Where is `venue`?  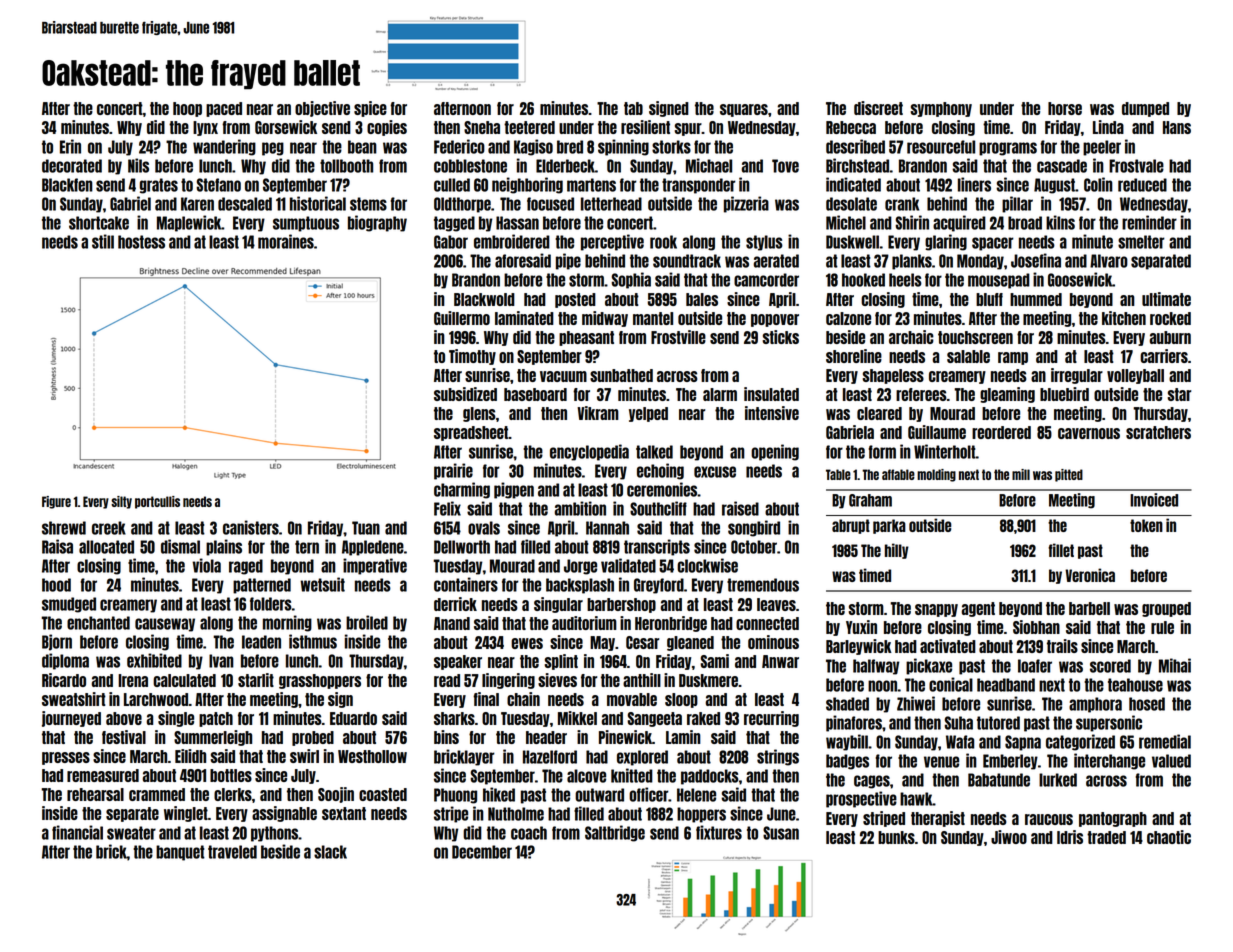
venue is located at coordinates (941, 762).
